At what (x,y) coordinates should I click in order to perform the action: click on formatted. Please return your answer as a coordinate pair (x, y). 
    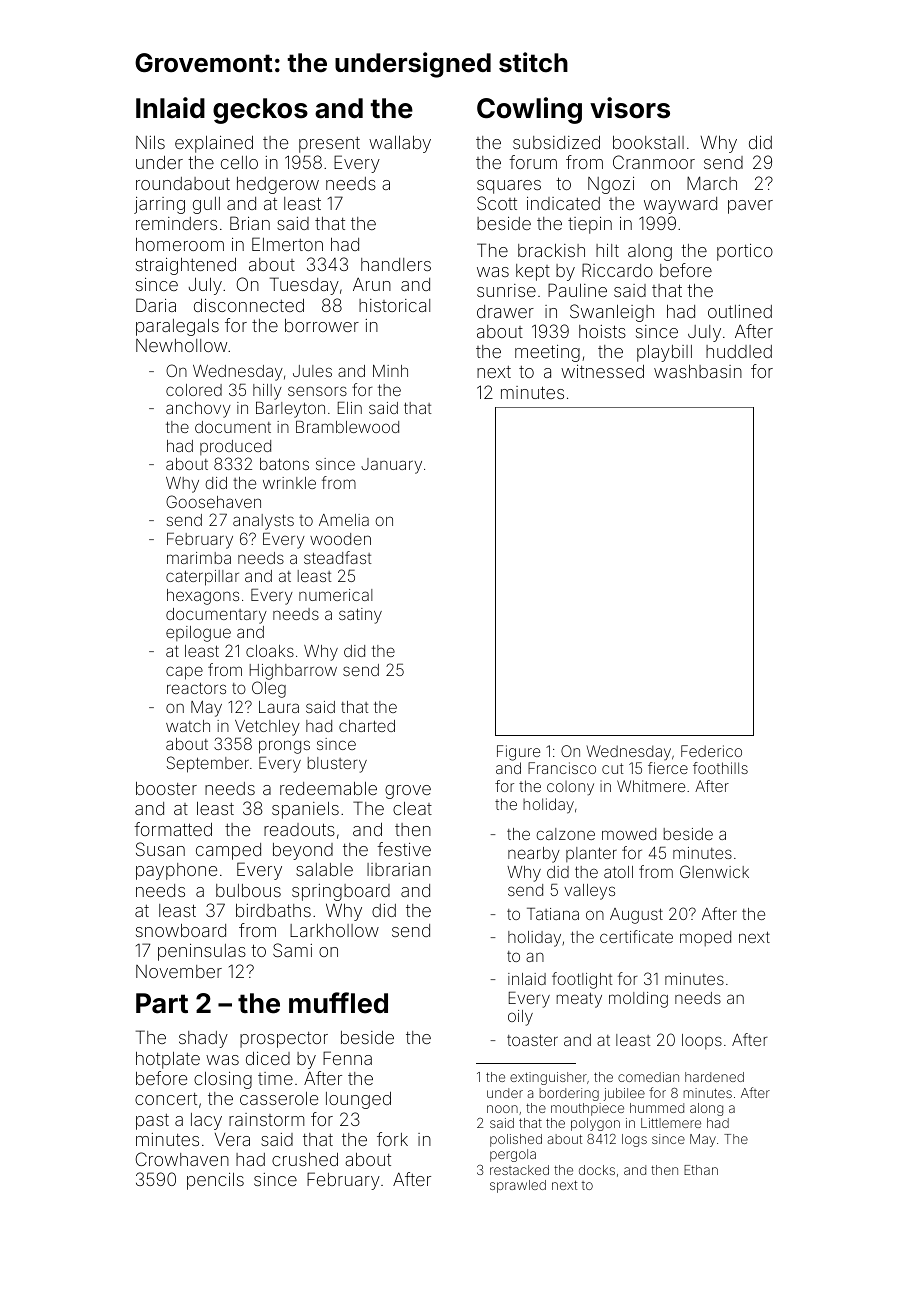
    Looking at the image, I should click on (173, 829).
